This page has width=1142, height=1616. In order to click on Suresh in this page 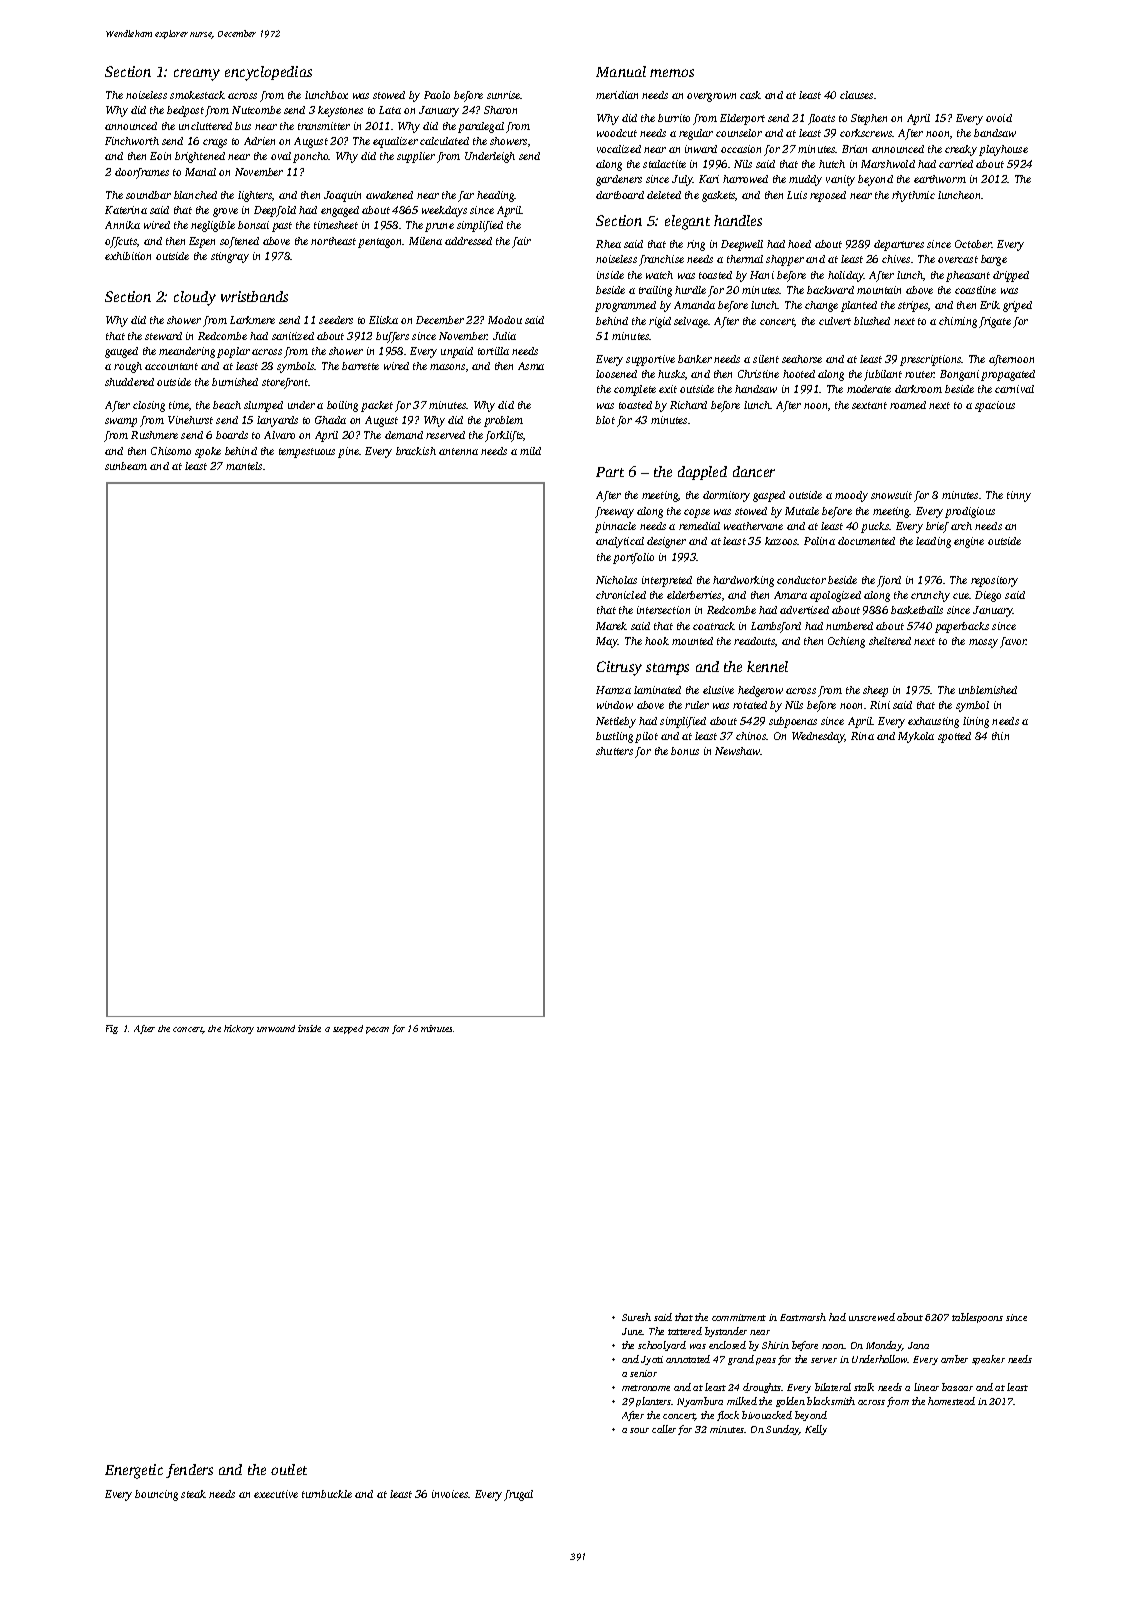, I will do `click(636, 1317)`.
